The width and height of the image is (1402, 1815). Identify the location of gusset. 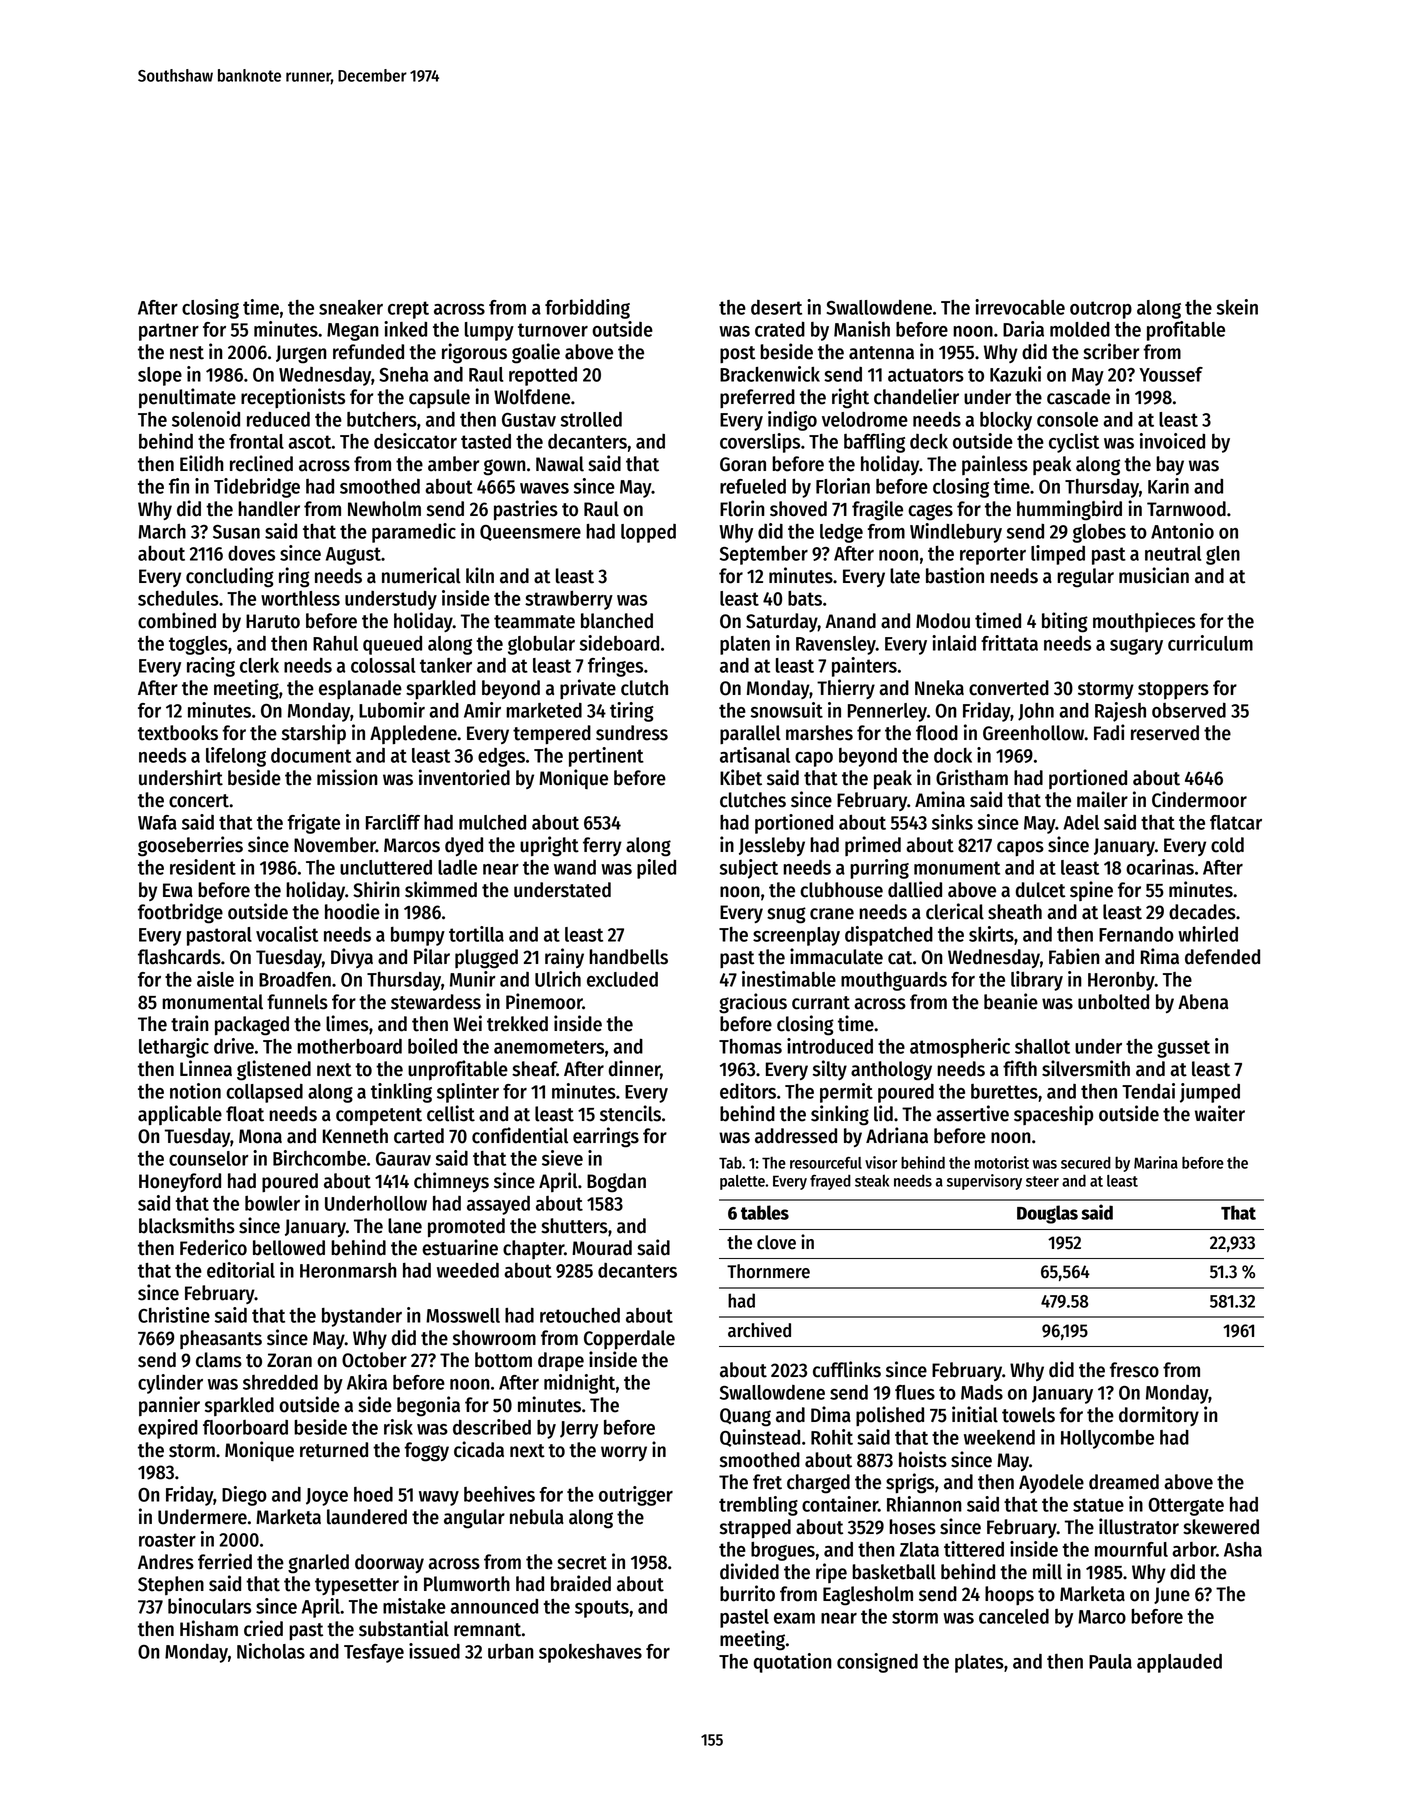
(1183, 1049).
